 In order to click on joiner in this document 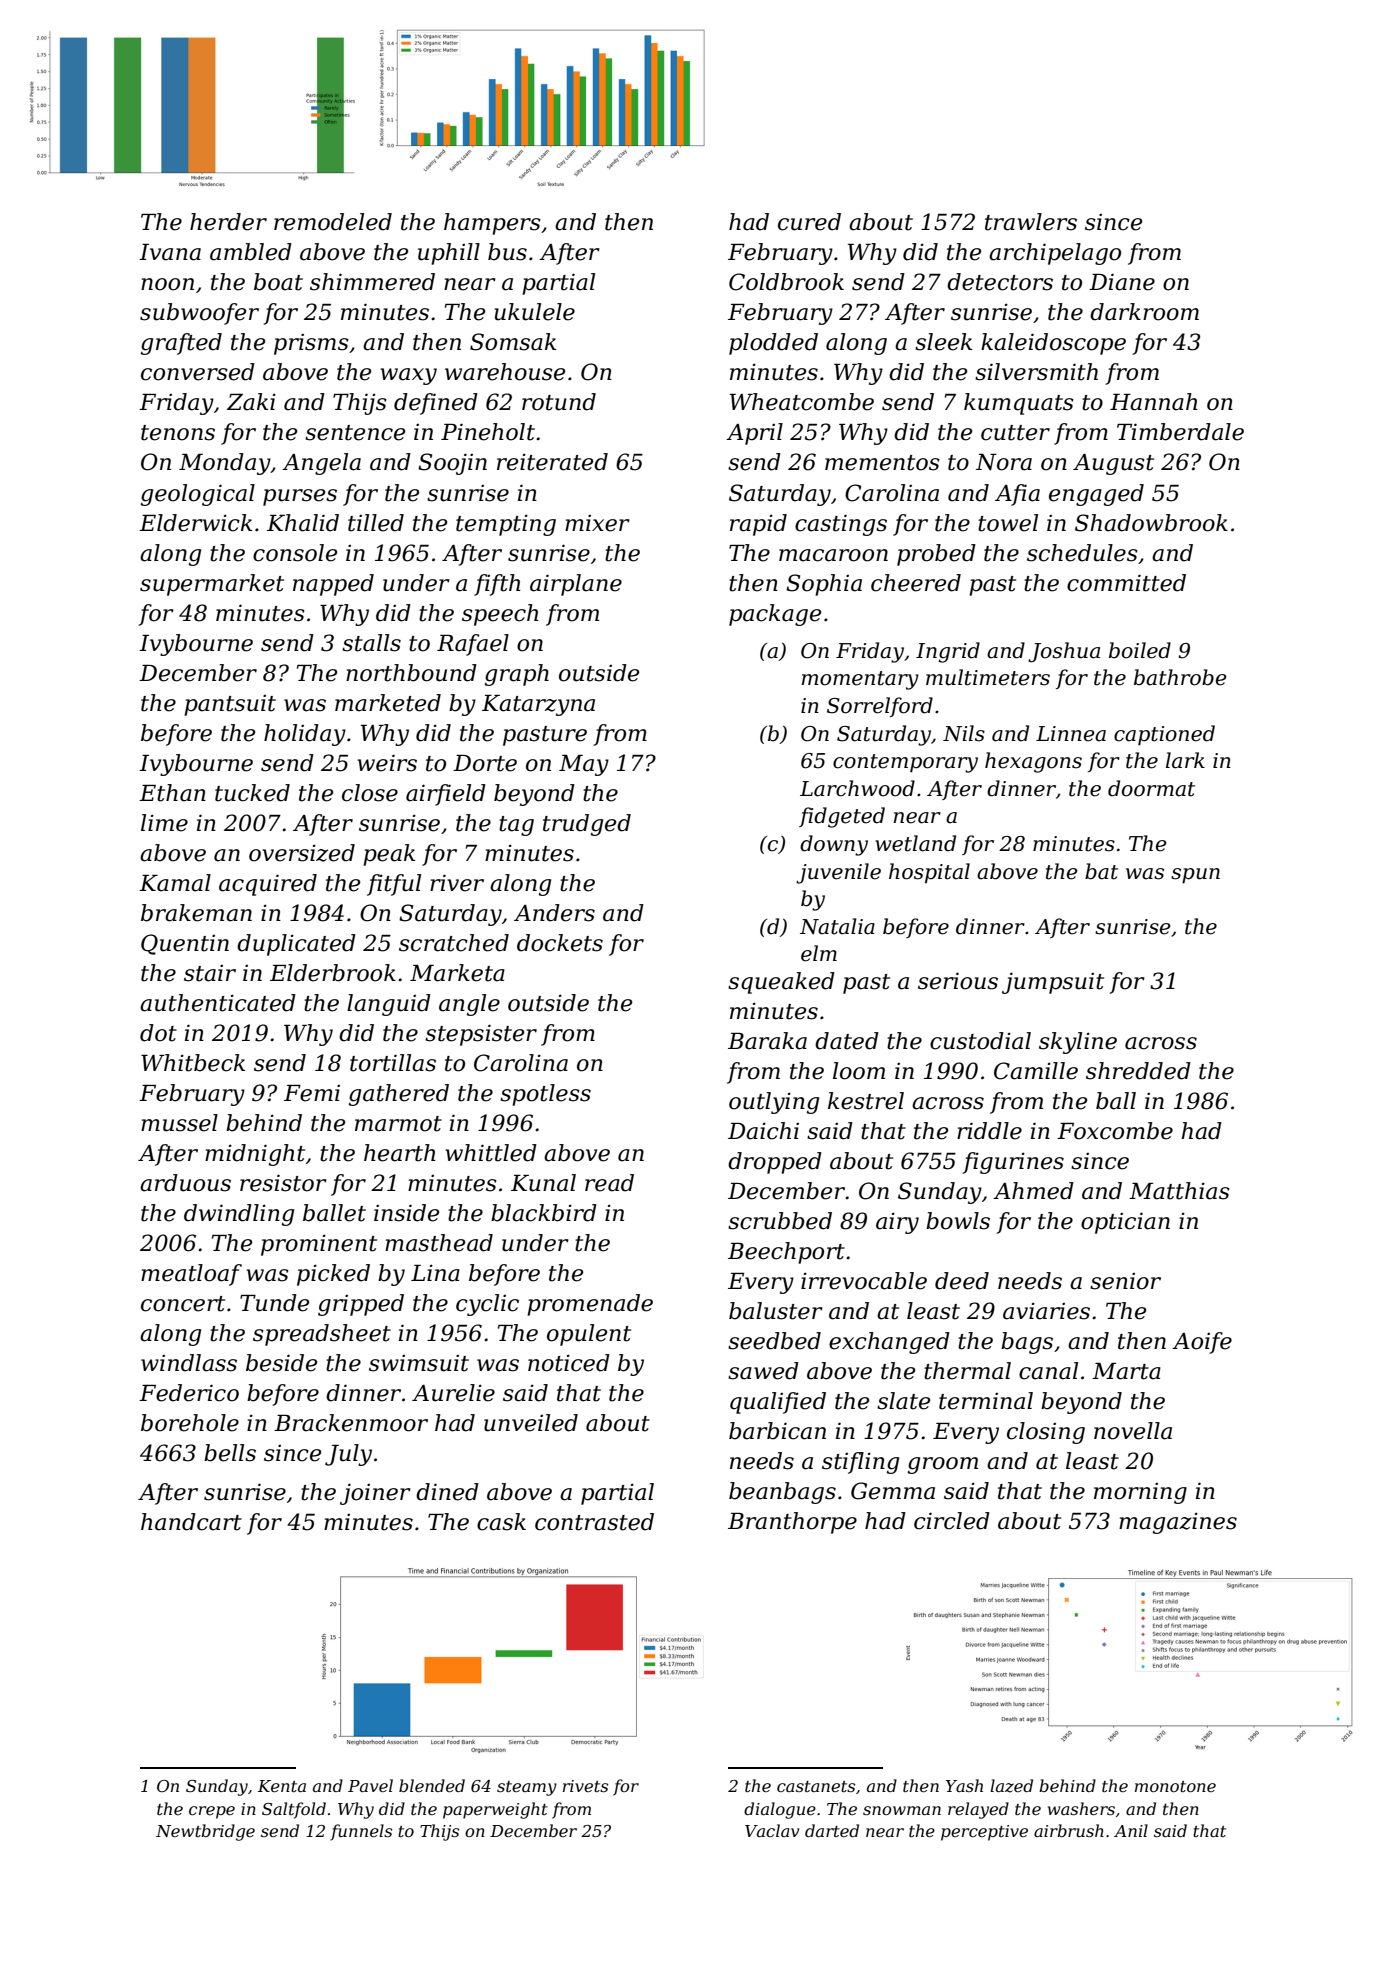, I will do `click(375, 1494)`.
